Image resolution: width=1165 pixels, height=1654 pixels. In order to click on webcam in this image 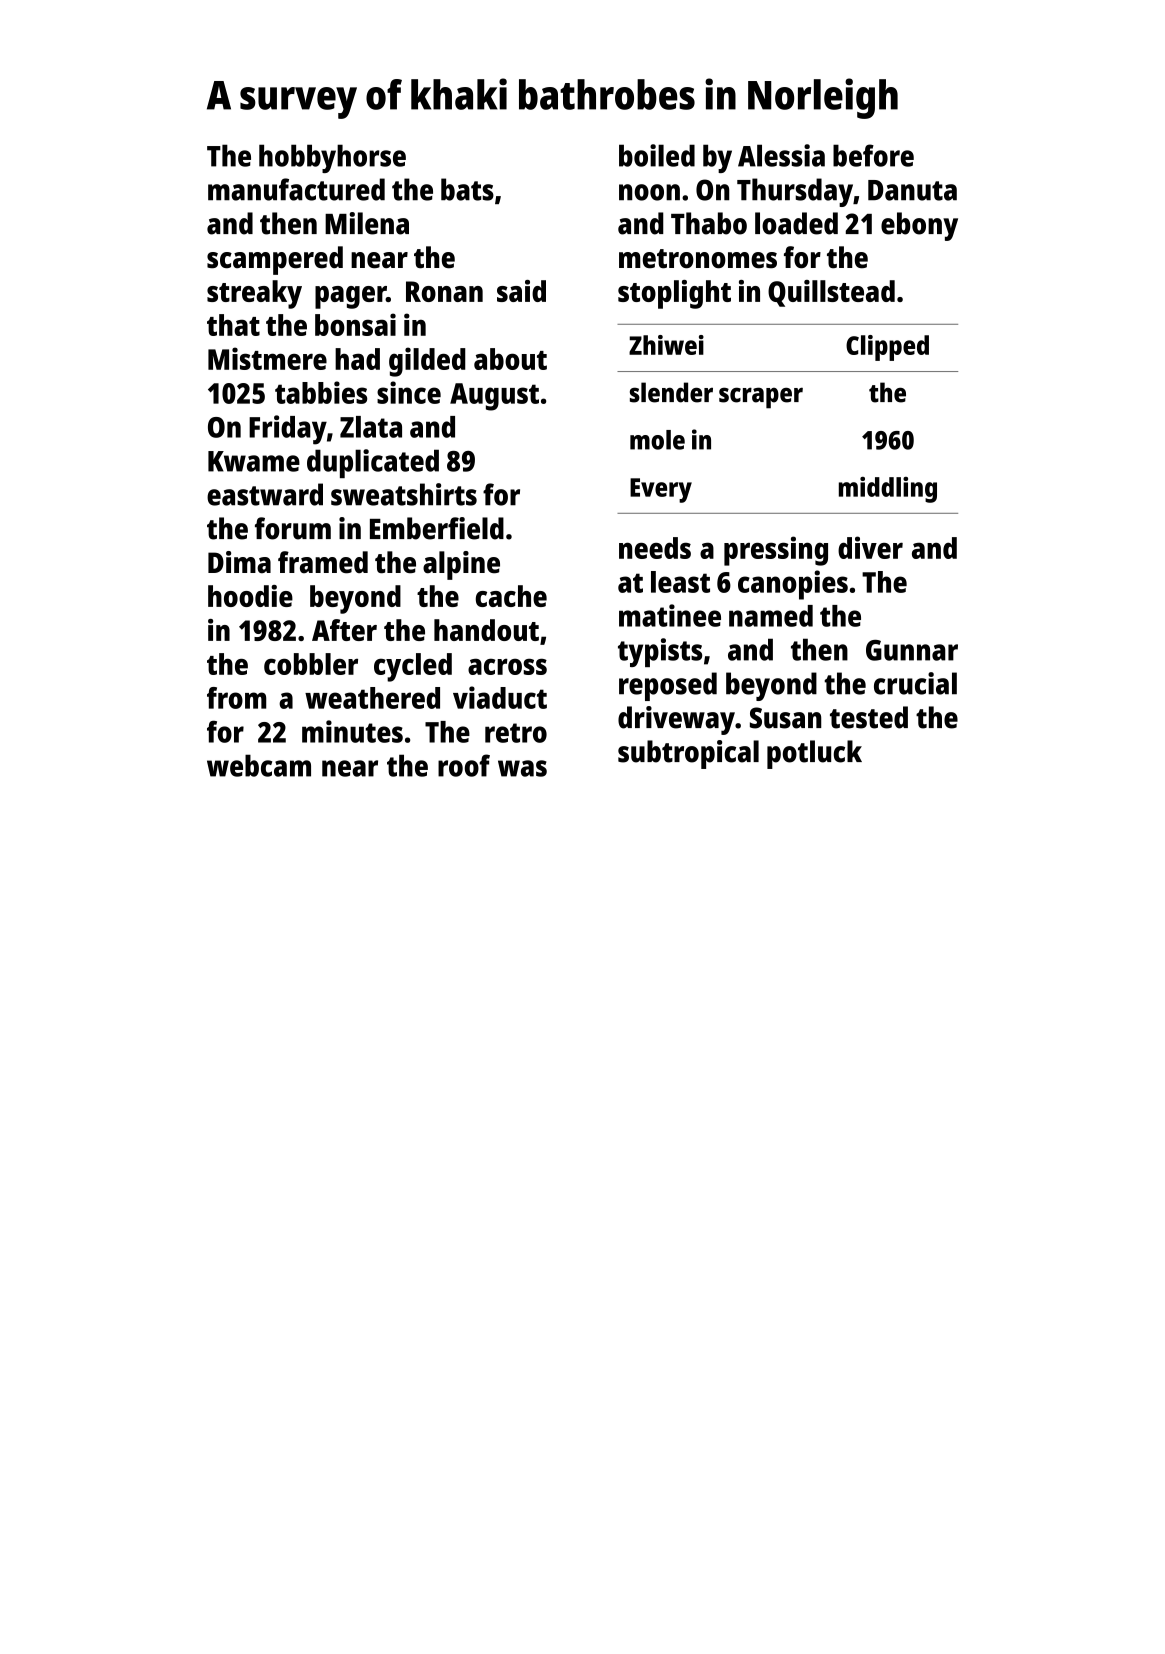, I will do `click(259, 765)`.
